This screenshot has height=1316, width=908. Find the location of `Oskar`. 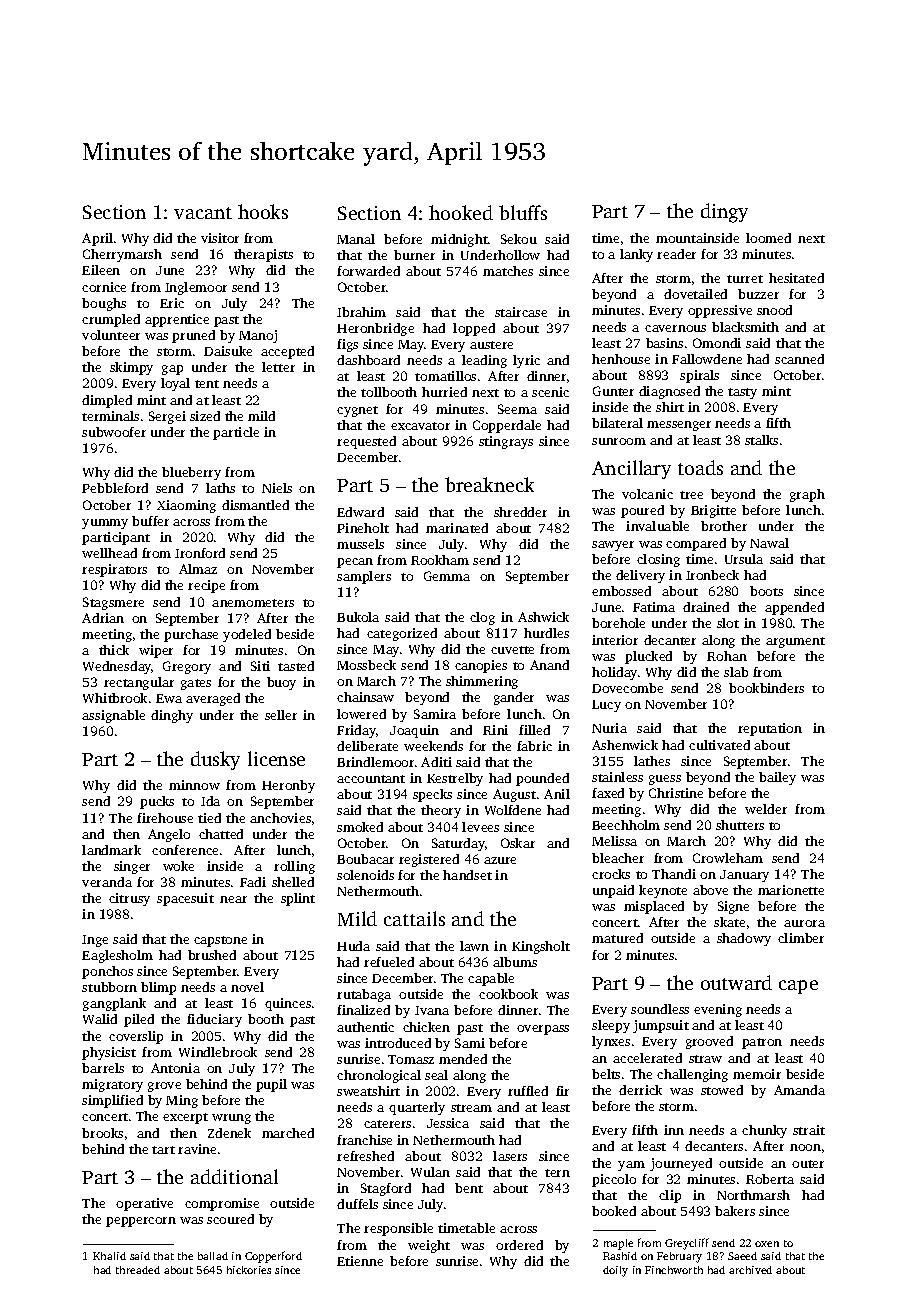

Oskar is located at coordinates (518, 843).
